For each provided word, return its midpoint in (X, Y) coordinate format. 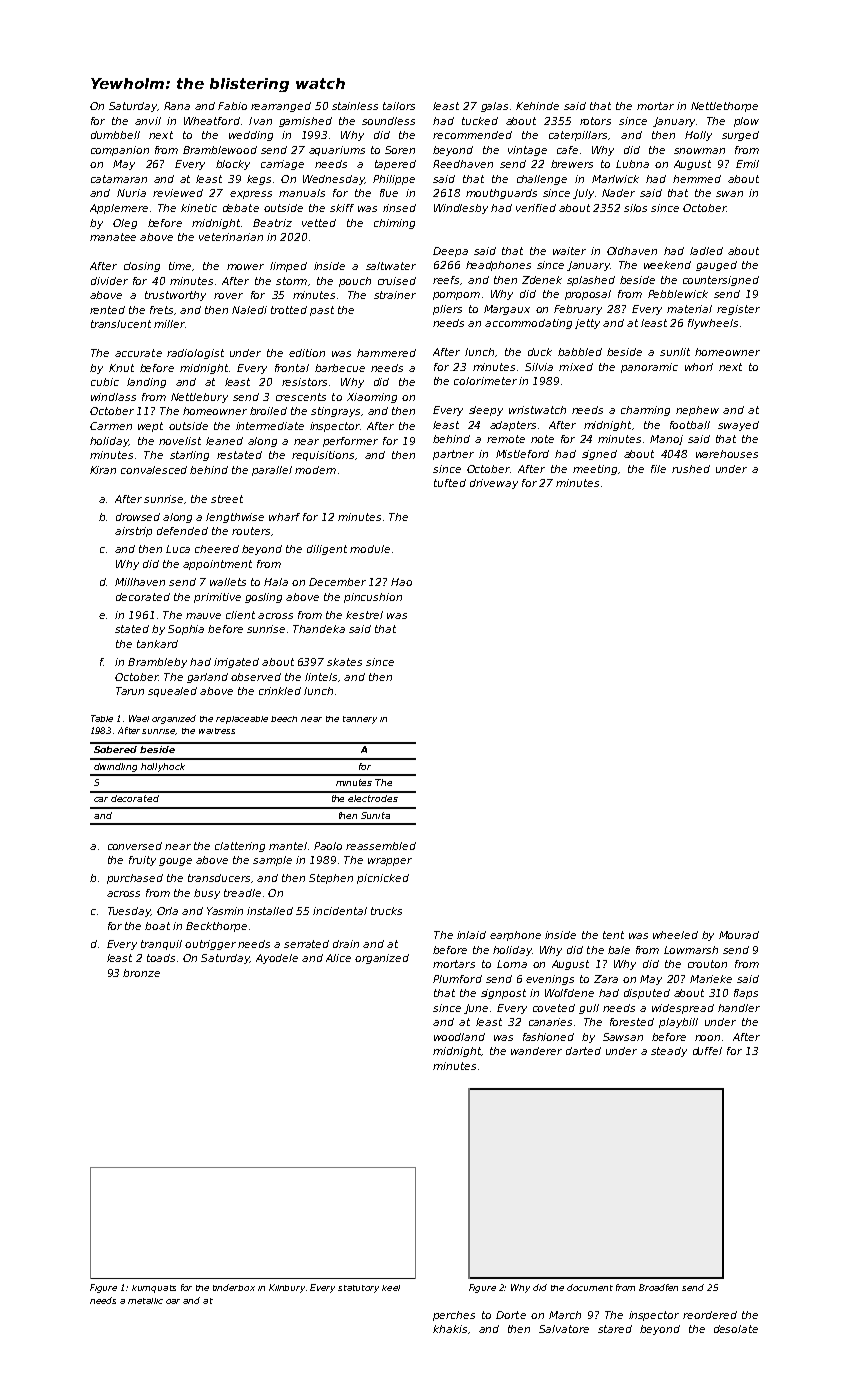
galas (494, 107)
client (240, 615)
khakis (450, 1329)
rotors (595, 121)
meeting (595, 470)
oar (173, 1301)
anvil (148, 121)
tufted (450, 483)
